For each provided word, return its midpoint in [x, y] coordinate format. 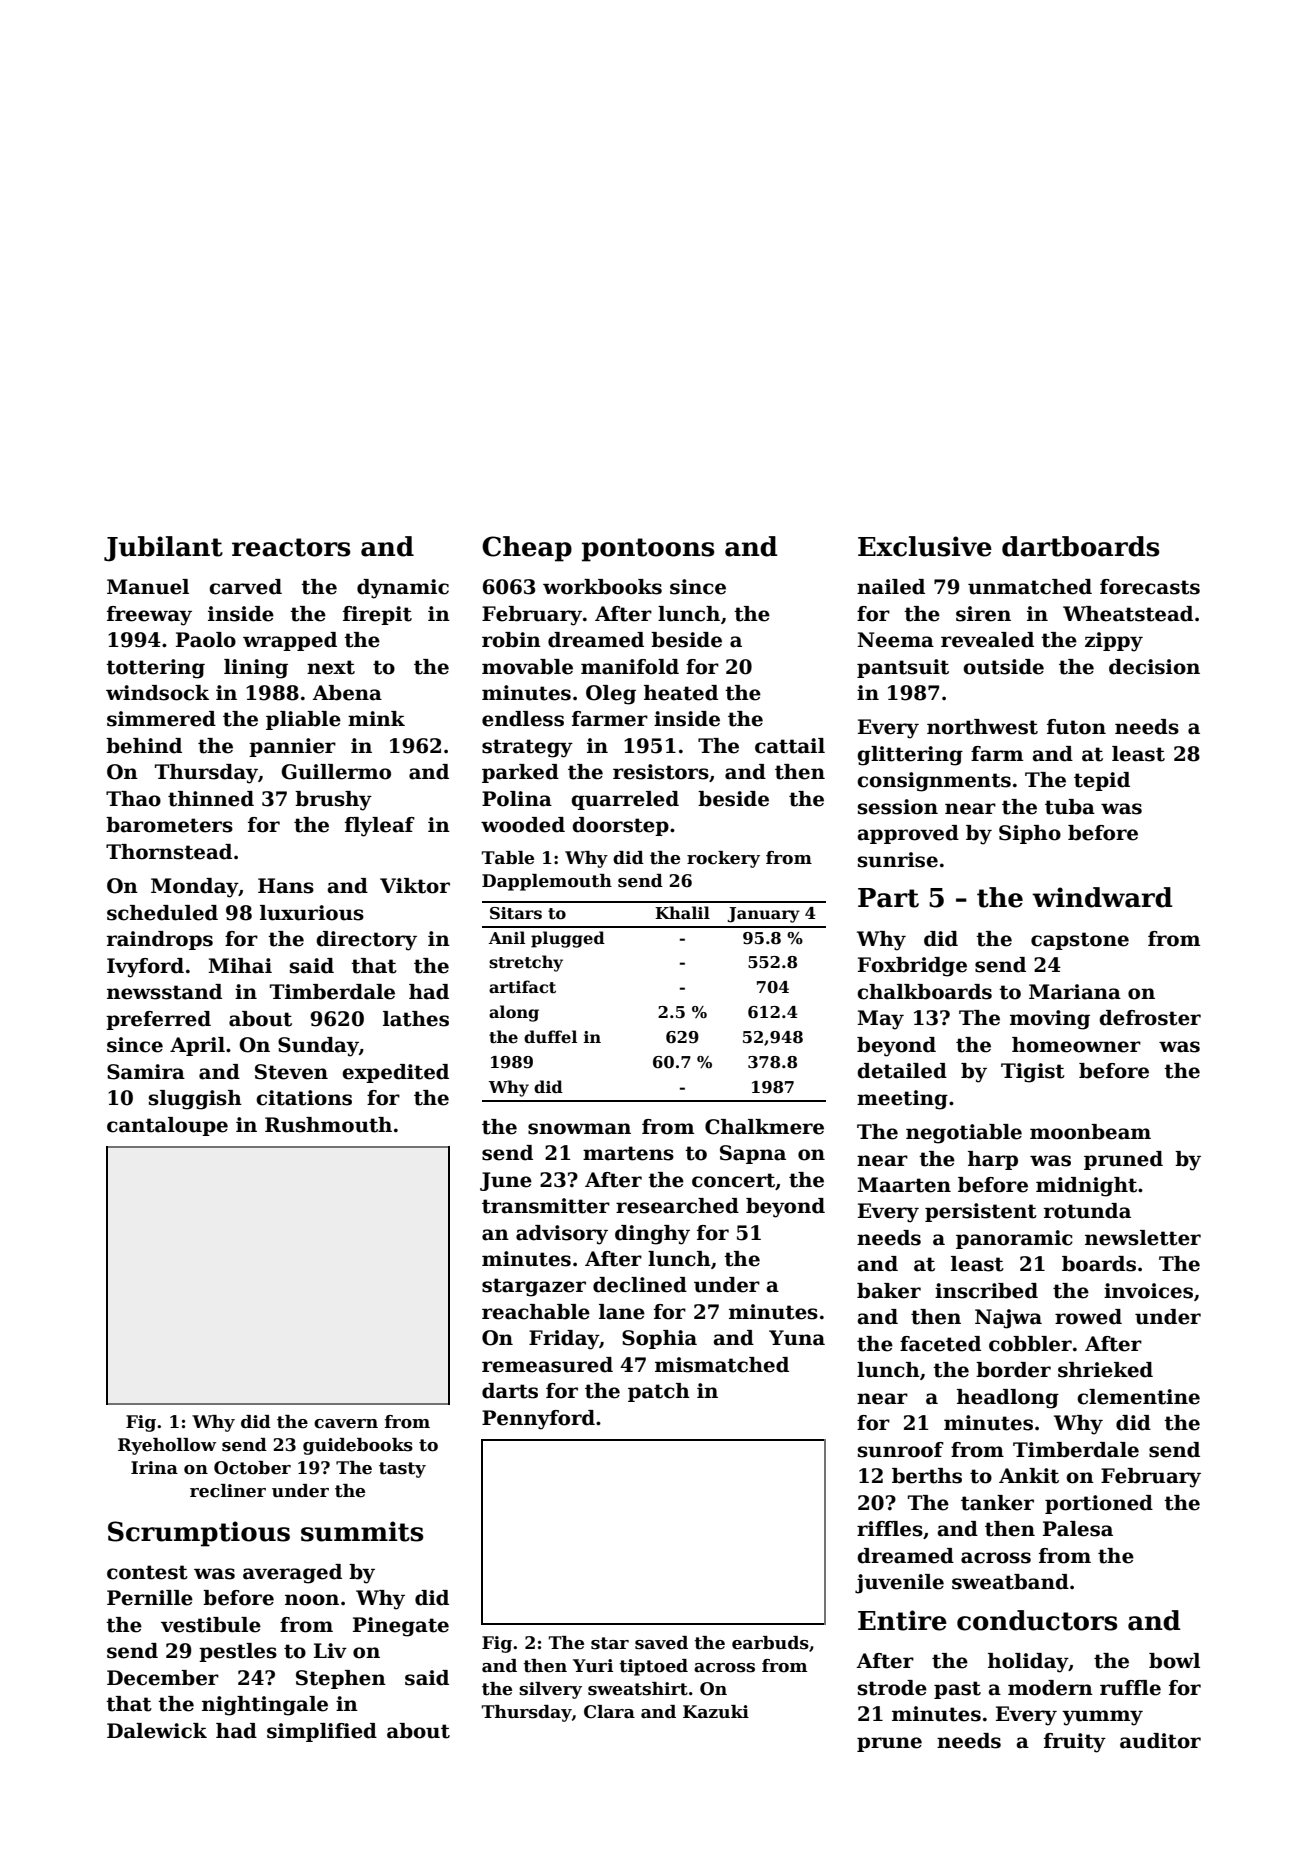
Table [508, 858]
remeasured [547, 1365]
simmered [161, 719]
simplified [322, 1732]
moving [1050, 1020]
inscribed [986, 1291]
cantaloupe [167, 1126]
